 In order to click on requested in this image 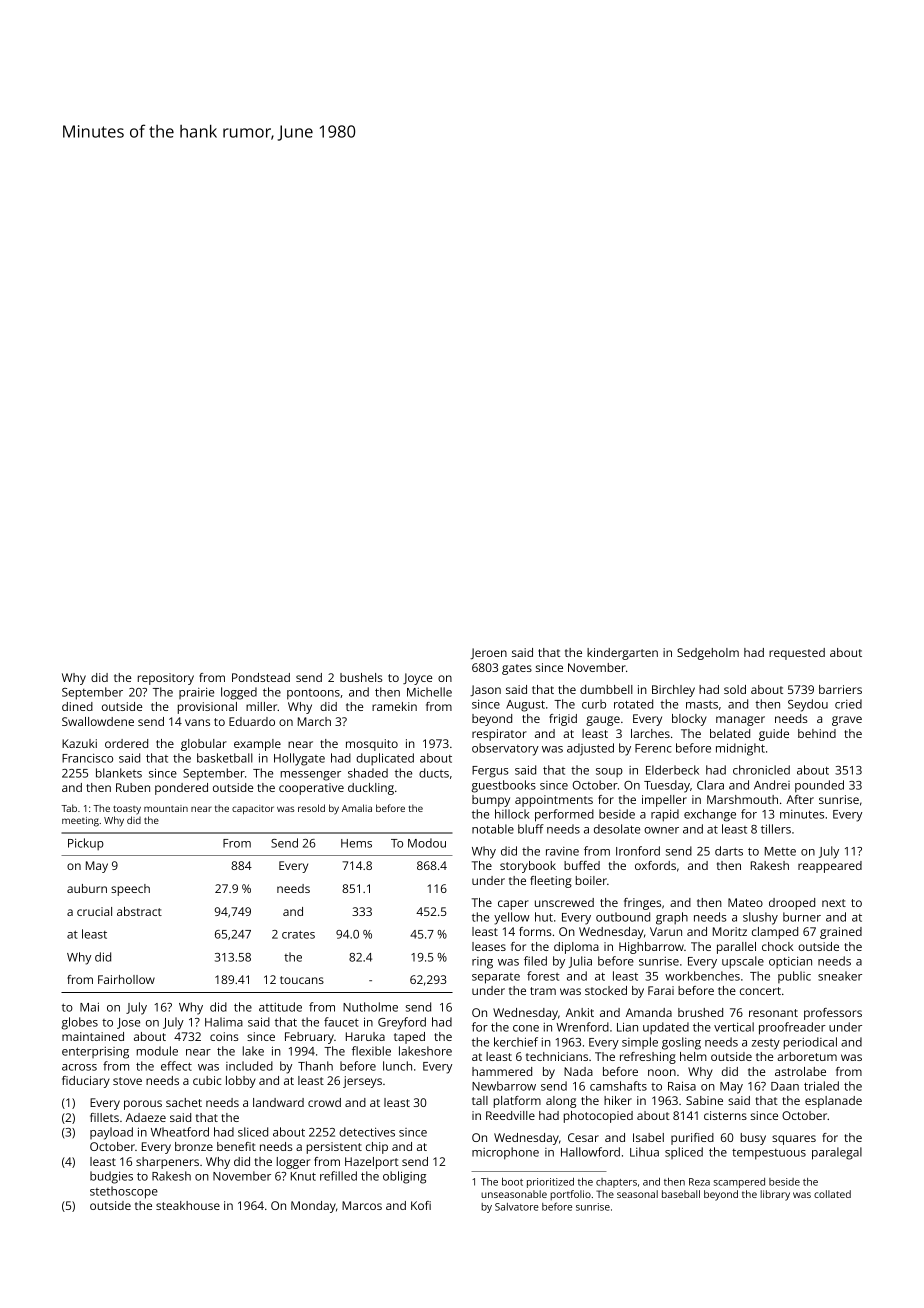, I will do `click(797, 654)`.
